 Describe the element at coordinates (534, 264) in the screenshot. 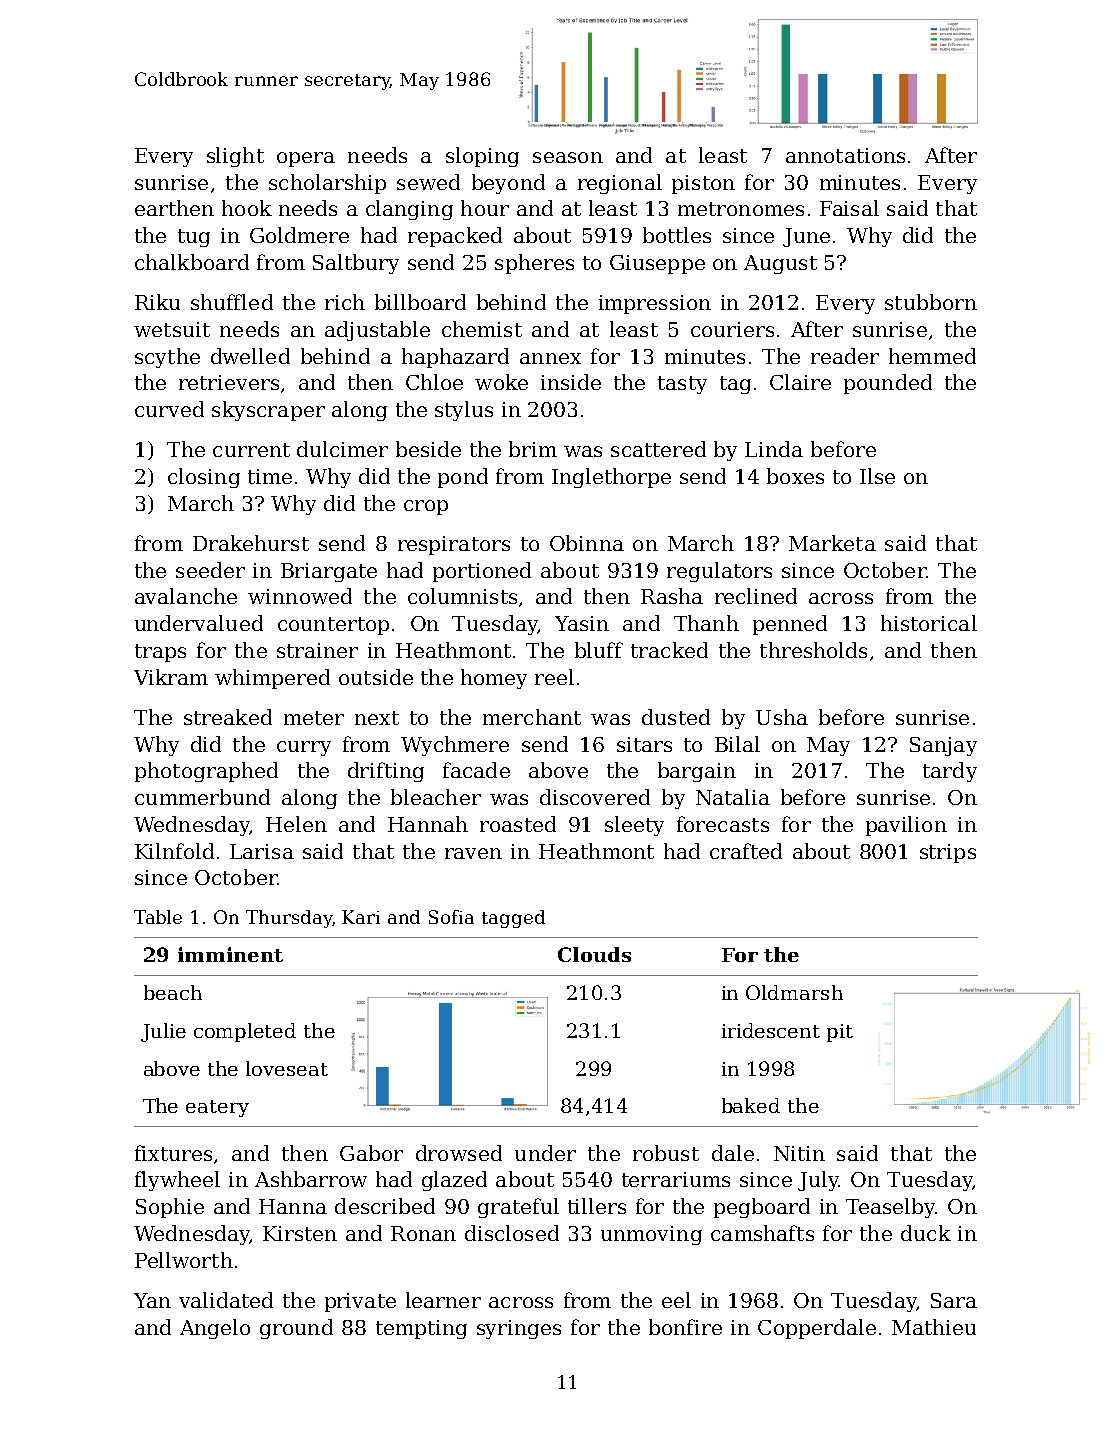

I see `spheres` at that location.
